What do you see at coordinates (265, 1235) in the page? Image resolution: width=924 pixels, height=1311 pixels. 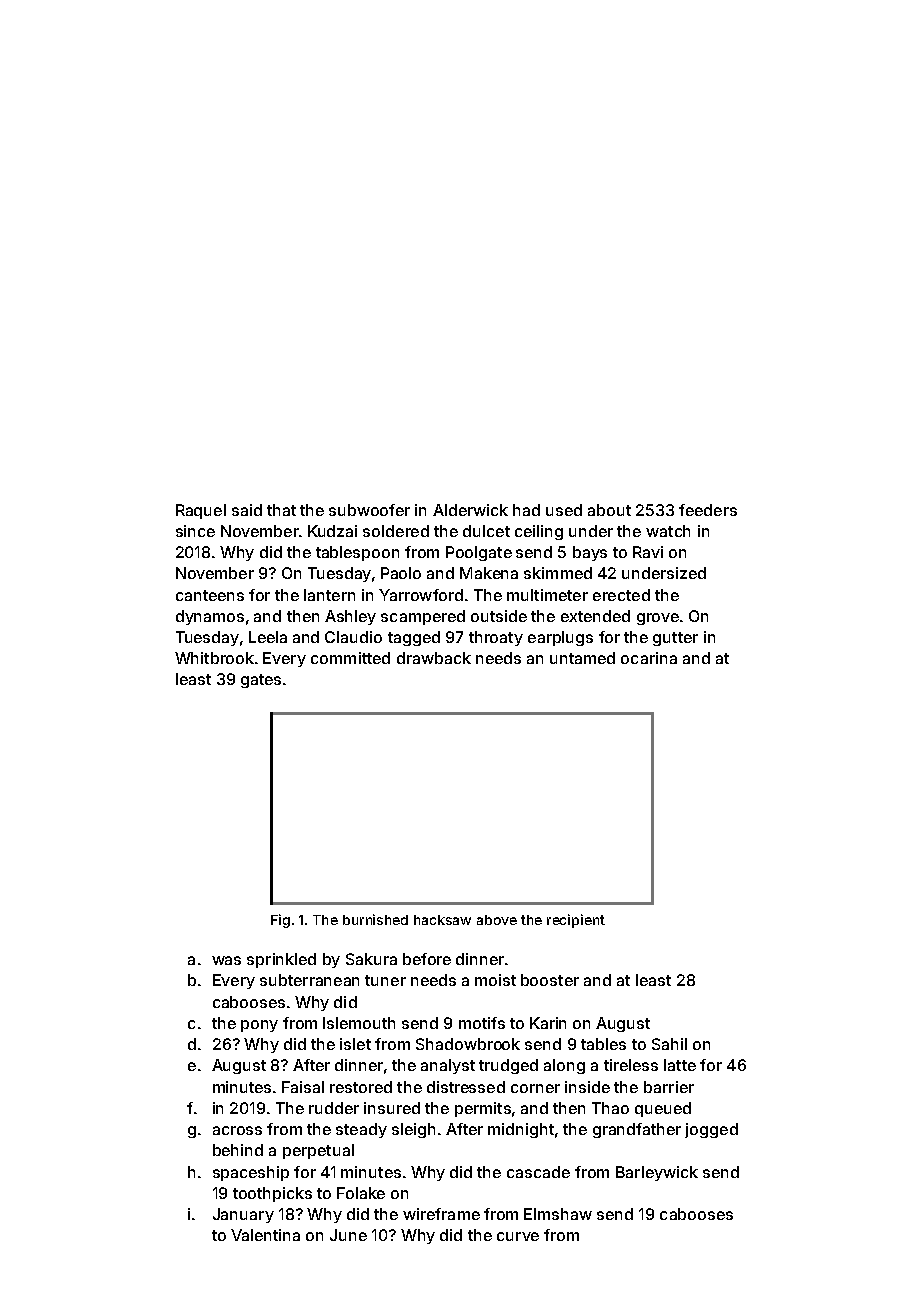 I see `Valentina` at bounding box center [265, 1235].
